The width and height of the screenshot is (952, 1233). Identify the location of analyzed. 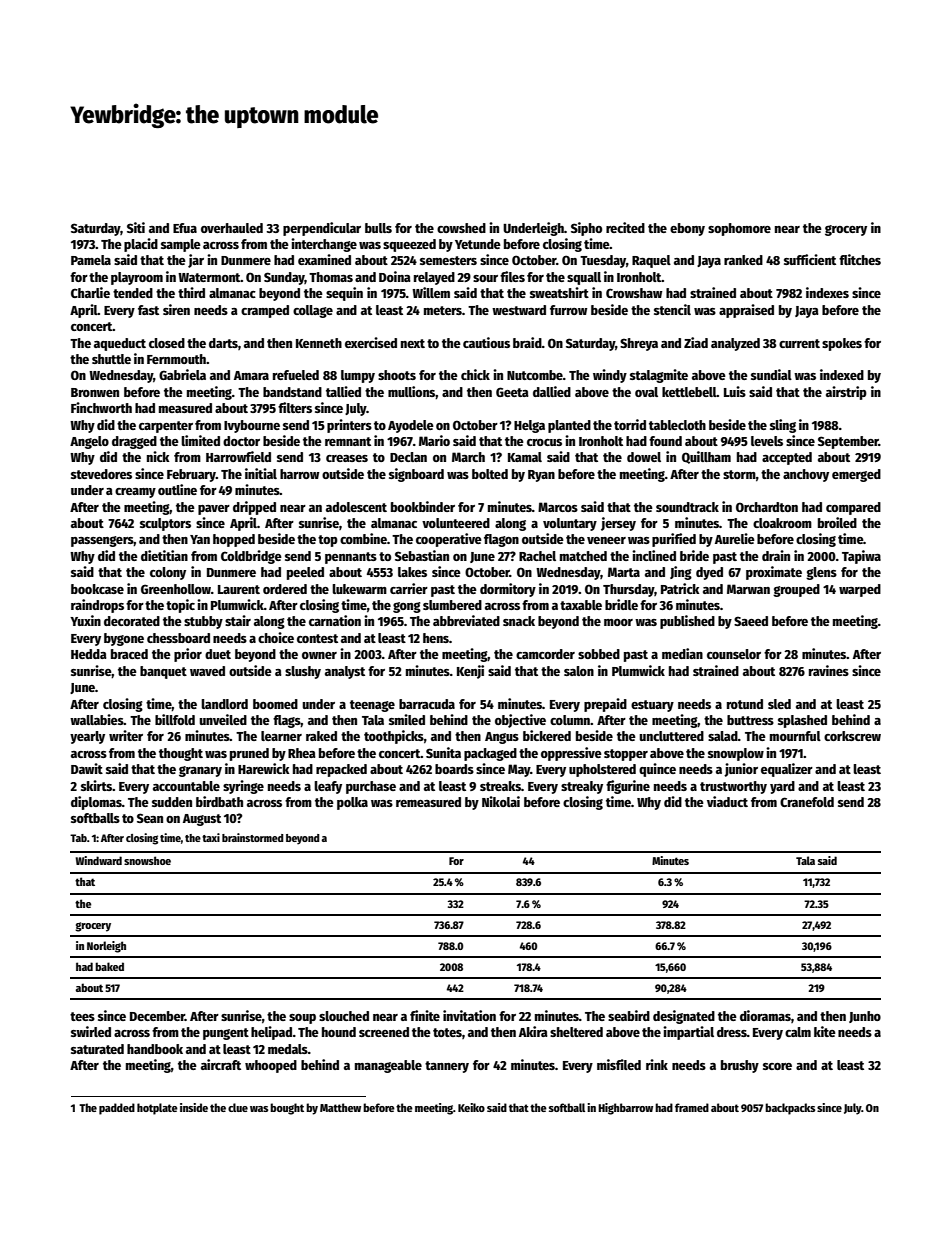
(735, 344).
